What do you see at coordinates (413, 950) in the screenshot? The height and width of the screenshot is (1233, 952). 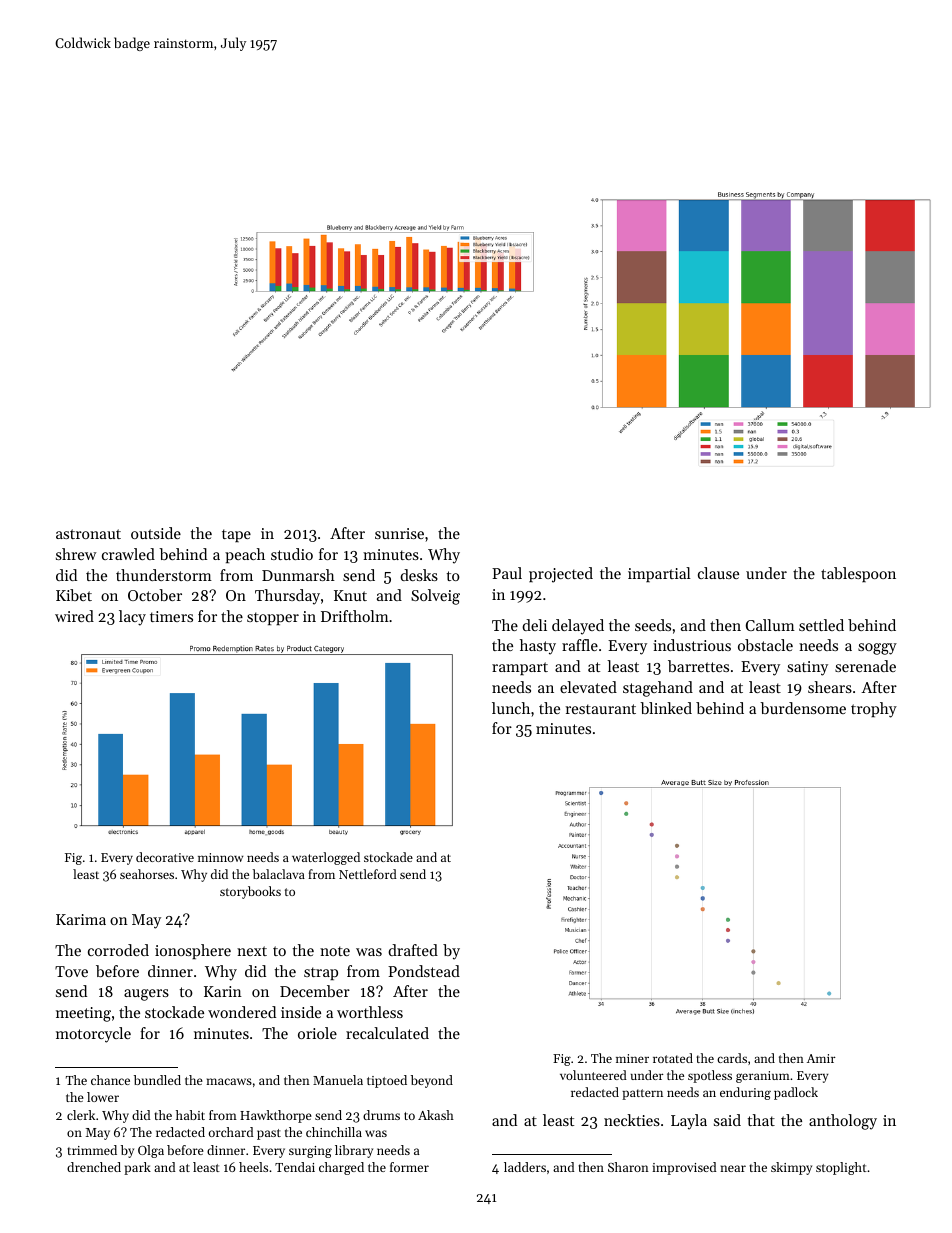 I see `drafted` at bounding box center [413, 950].
